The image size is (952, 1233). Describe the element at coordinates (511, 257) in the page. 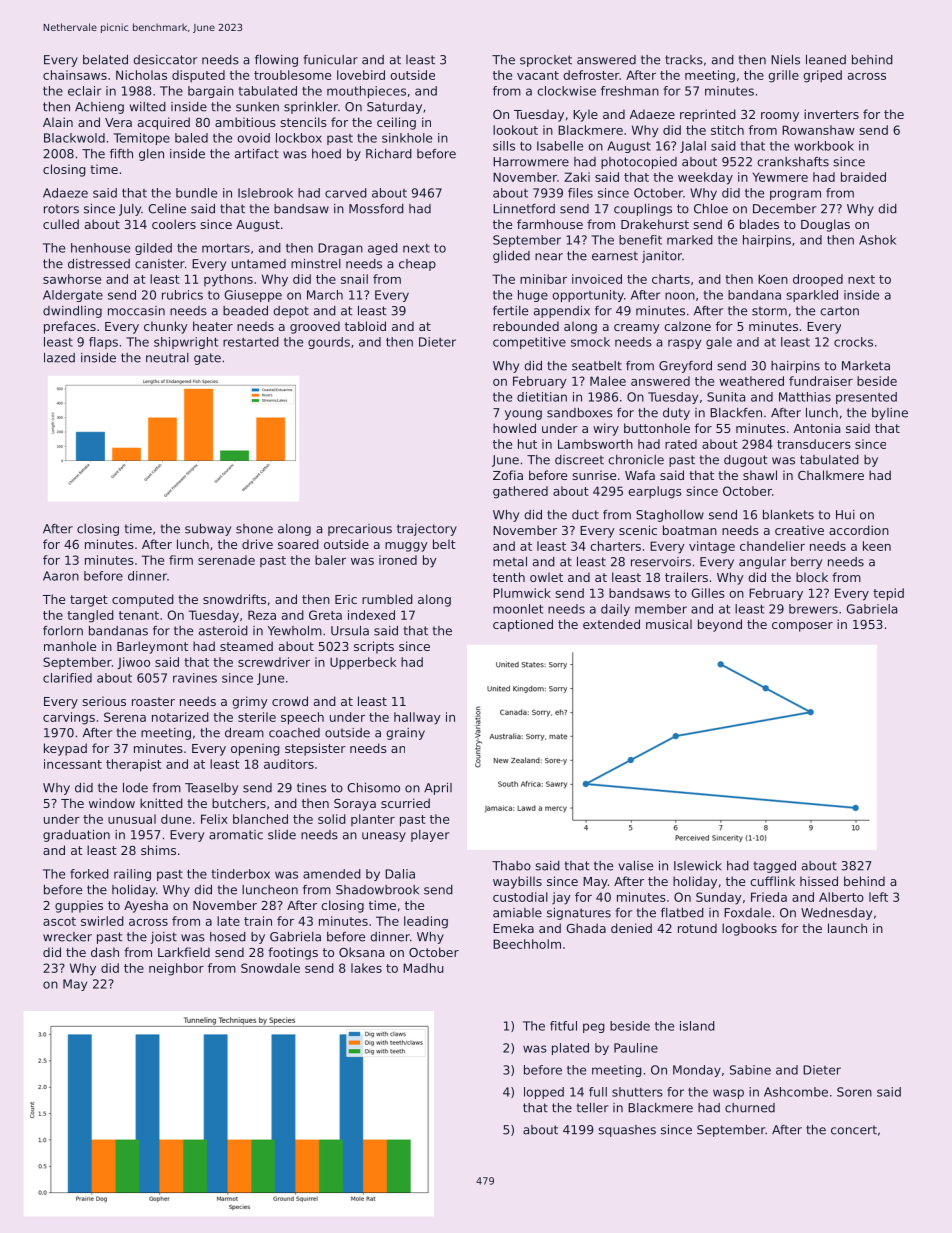

I see `glided` at that location.
